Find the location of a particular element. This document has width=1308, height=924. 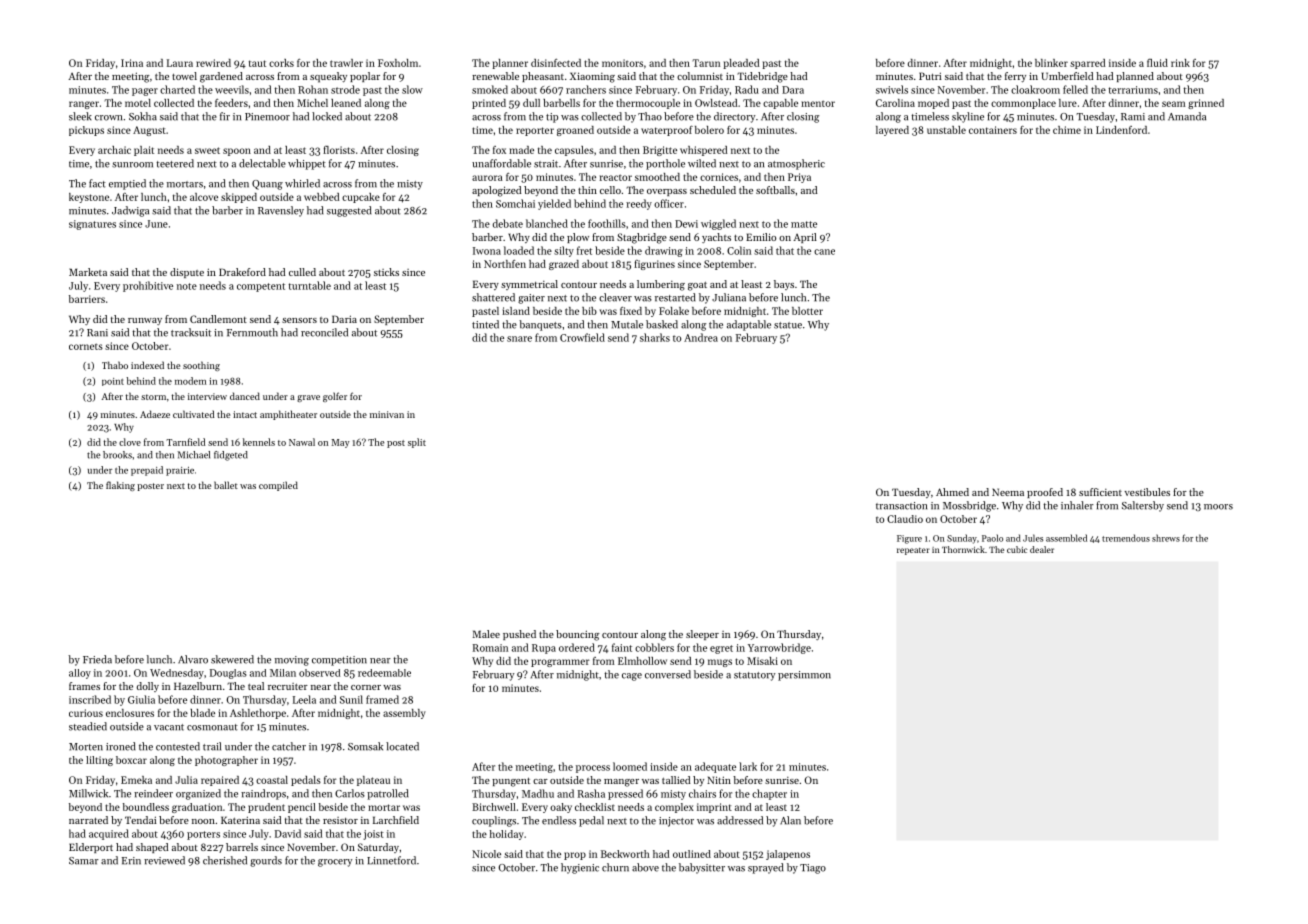

vacant is located at coordinates (169, 727).
